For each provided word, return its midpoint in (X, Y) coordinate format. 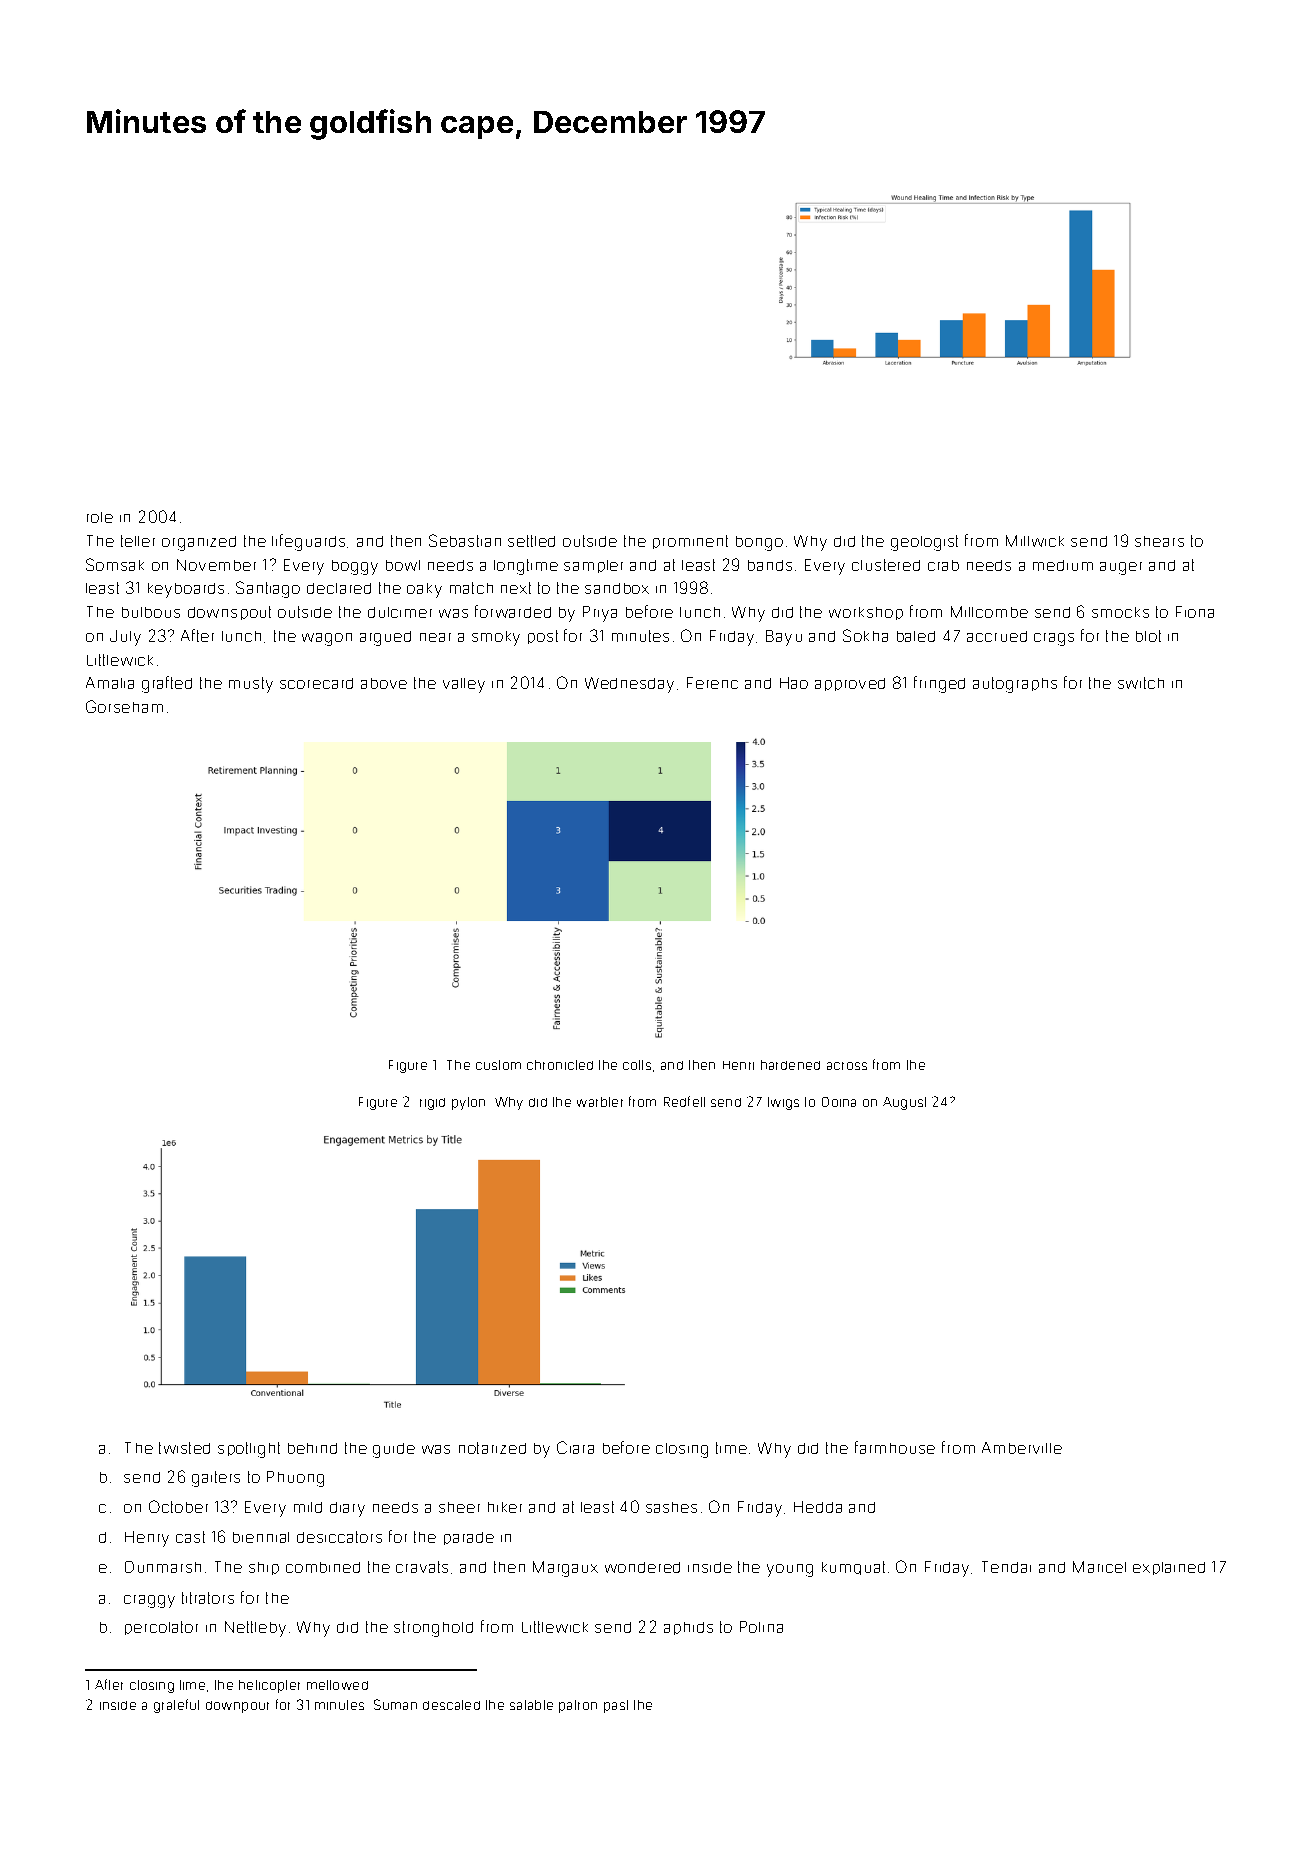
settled (531, 541)
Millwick (1035, 541)
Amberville (1022, 1448)
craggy (149, 1601)
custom (498, 1065)
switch (1141, 683)
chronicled (560, 1065)
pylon (468, 1103)
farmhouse (895, 1447)
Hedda (818, 1507)
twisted (184, 1448)
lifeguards (308, 542)
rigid (432, 1104)
